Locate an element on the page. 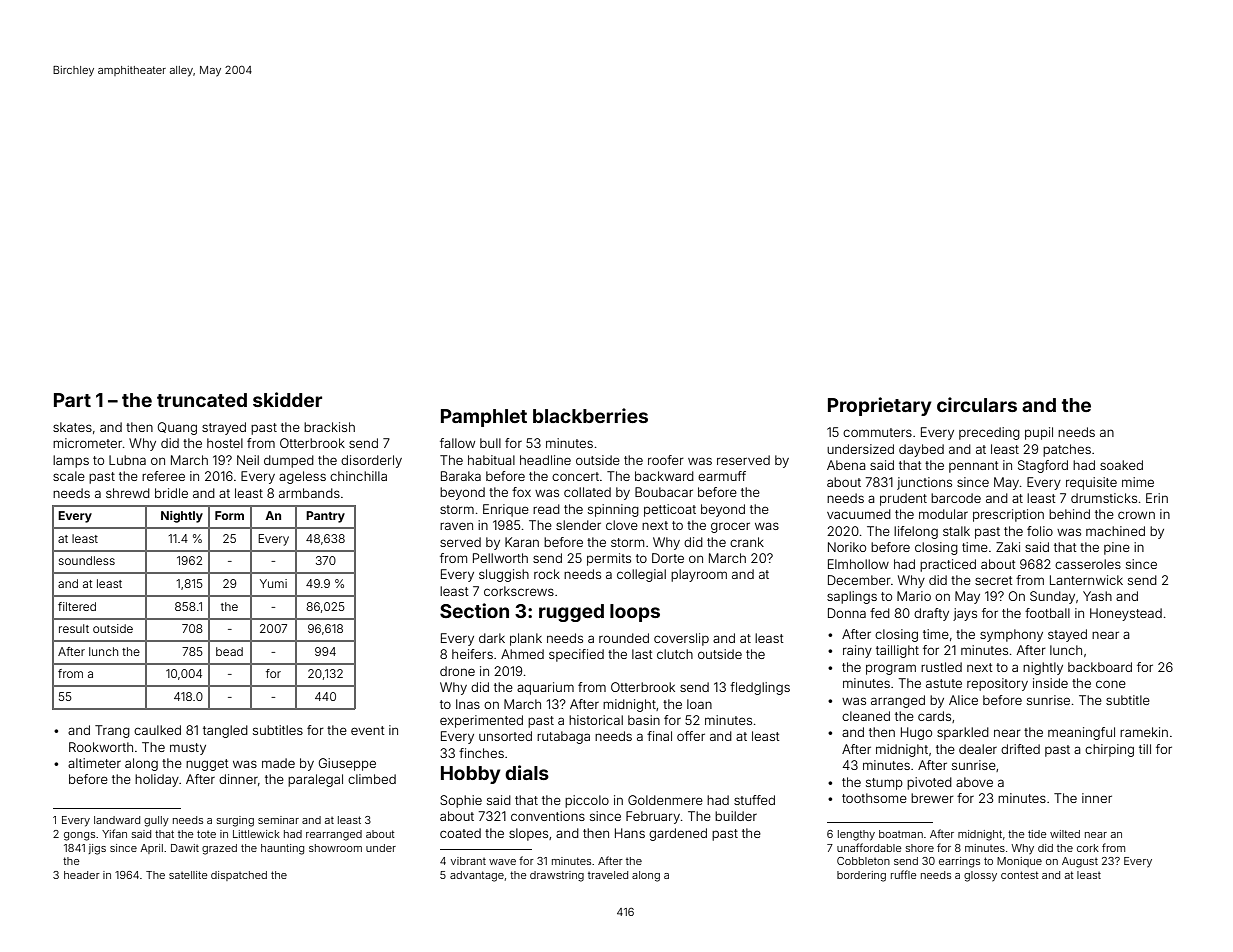 The height and width of the page is (952, 1233). above is located at coordinates (974, 782).
